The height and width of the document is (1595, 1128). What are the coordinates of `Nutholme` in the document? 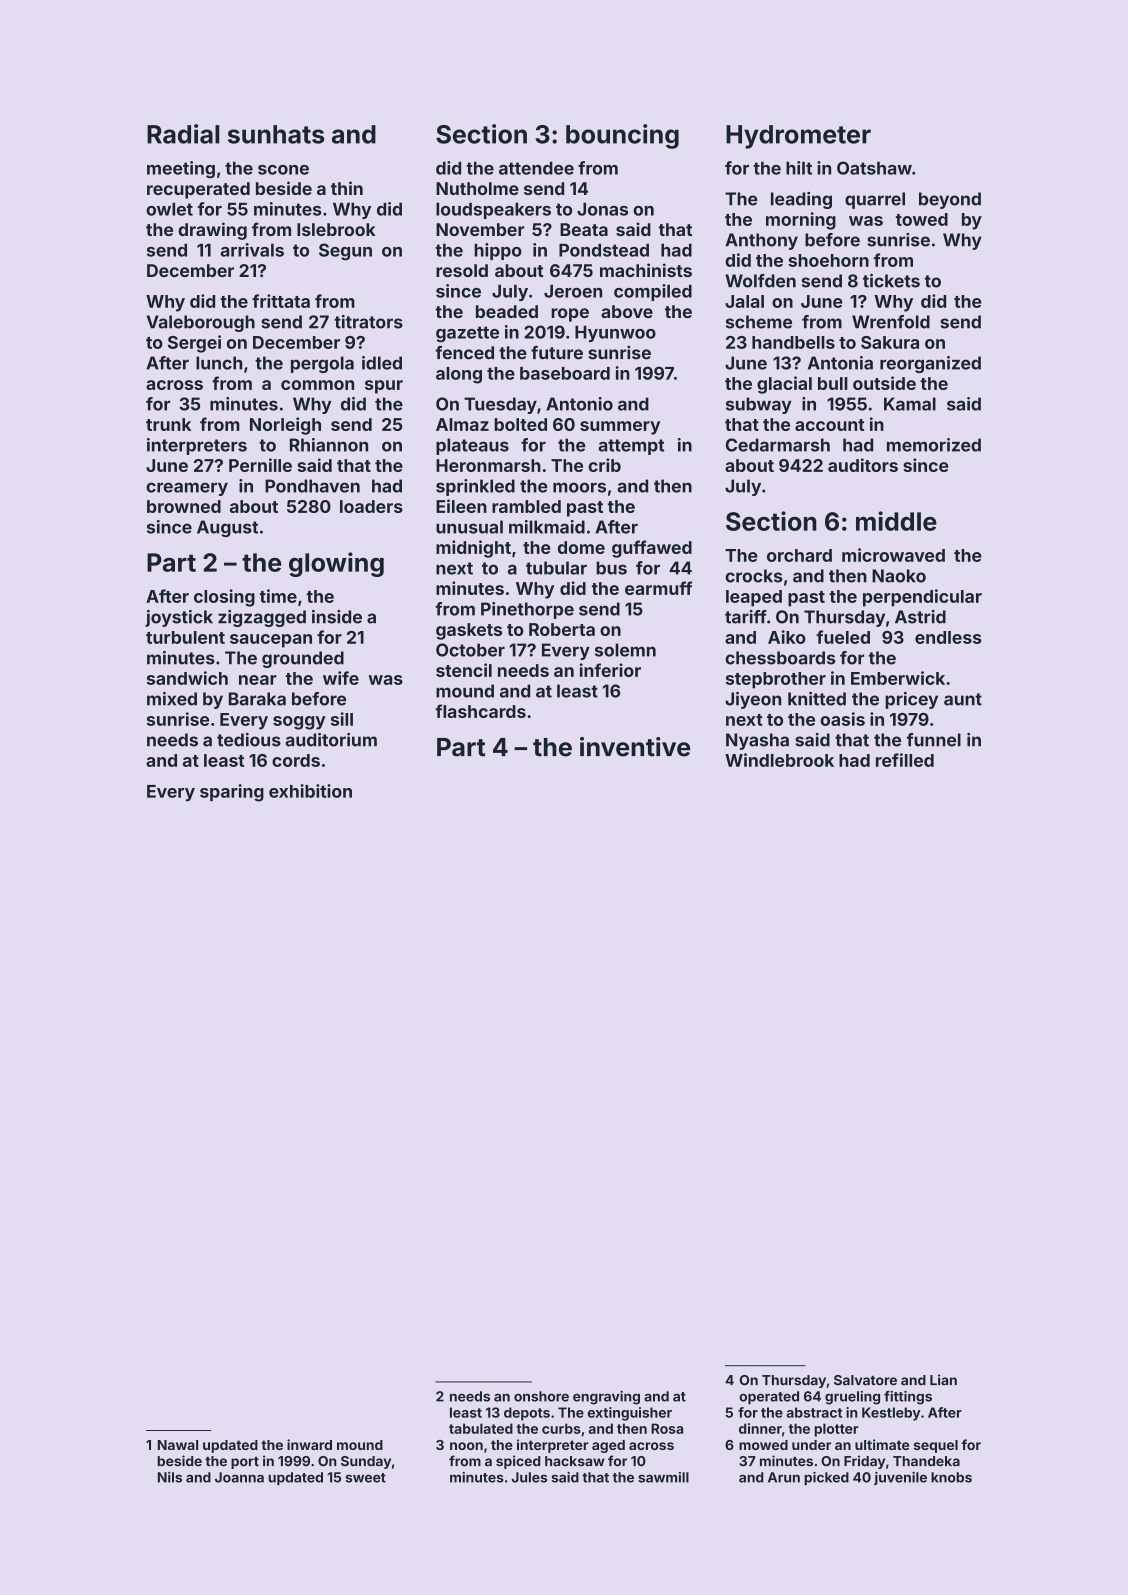 It's located at (477, 188).
